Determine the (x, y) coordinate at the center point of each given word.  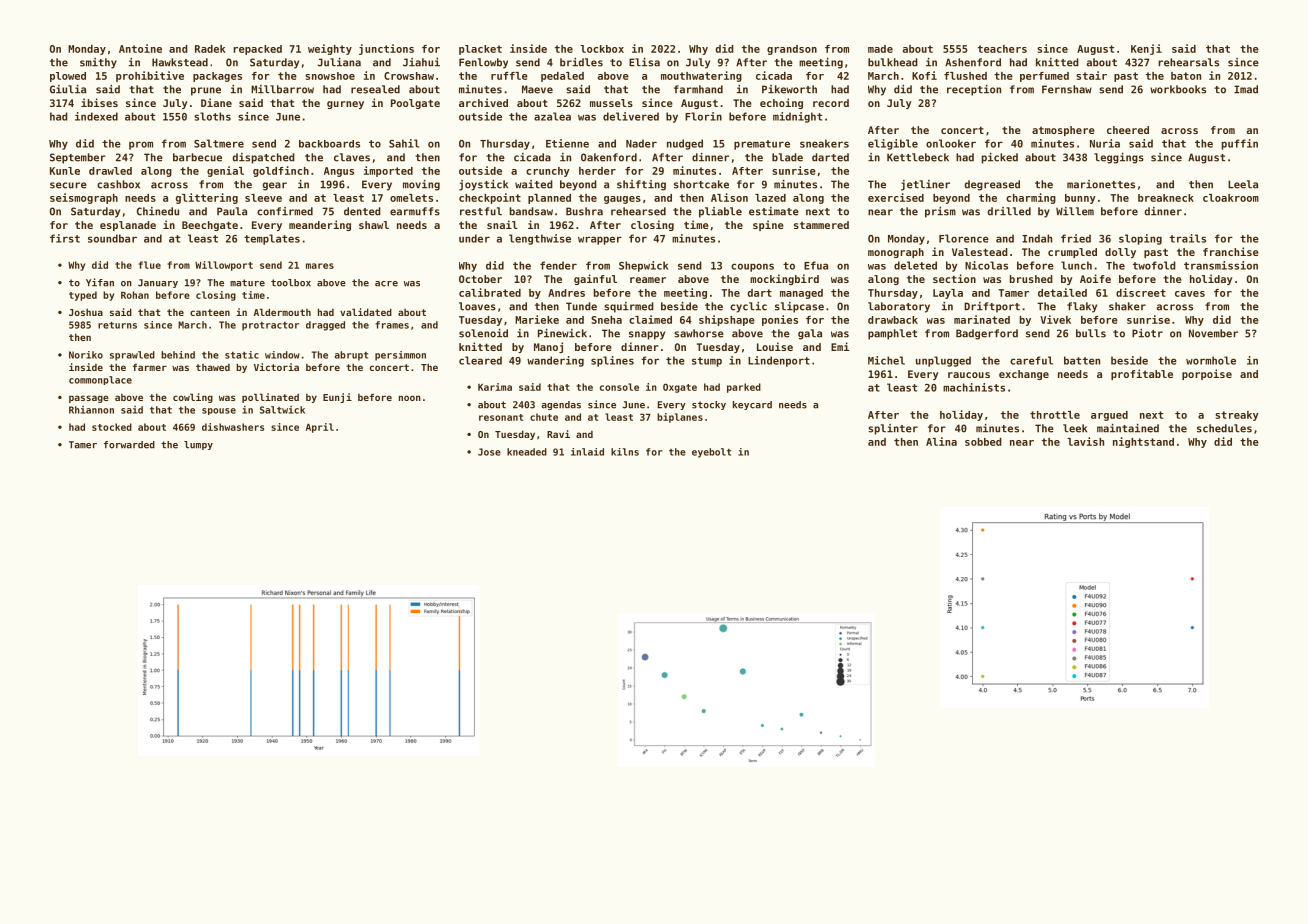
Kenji (1146, 49)
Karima (495, 387)
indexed (96, 116)
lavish (1085, 441)
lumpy (198, 445)
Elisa (644, 62)
